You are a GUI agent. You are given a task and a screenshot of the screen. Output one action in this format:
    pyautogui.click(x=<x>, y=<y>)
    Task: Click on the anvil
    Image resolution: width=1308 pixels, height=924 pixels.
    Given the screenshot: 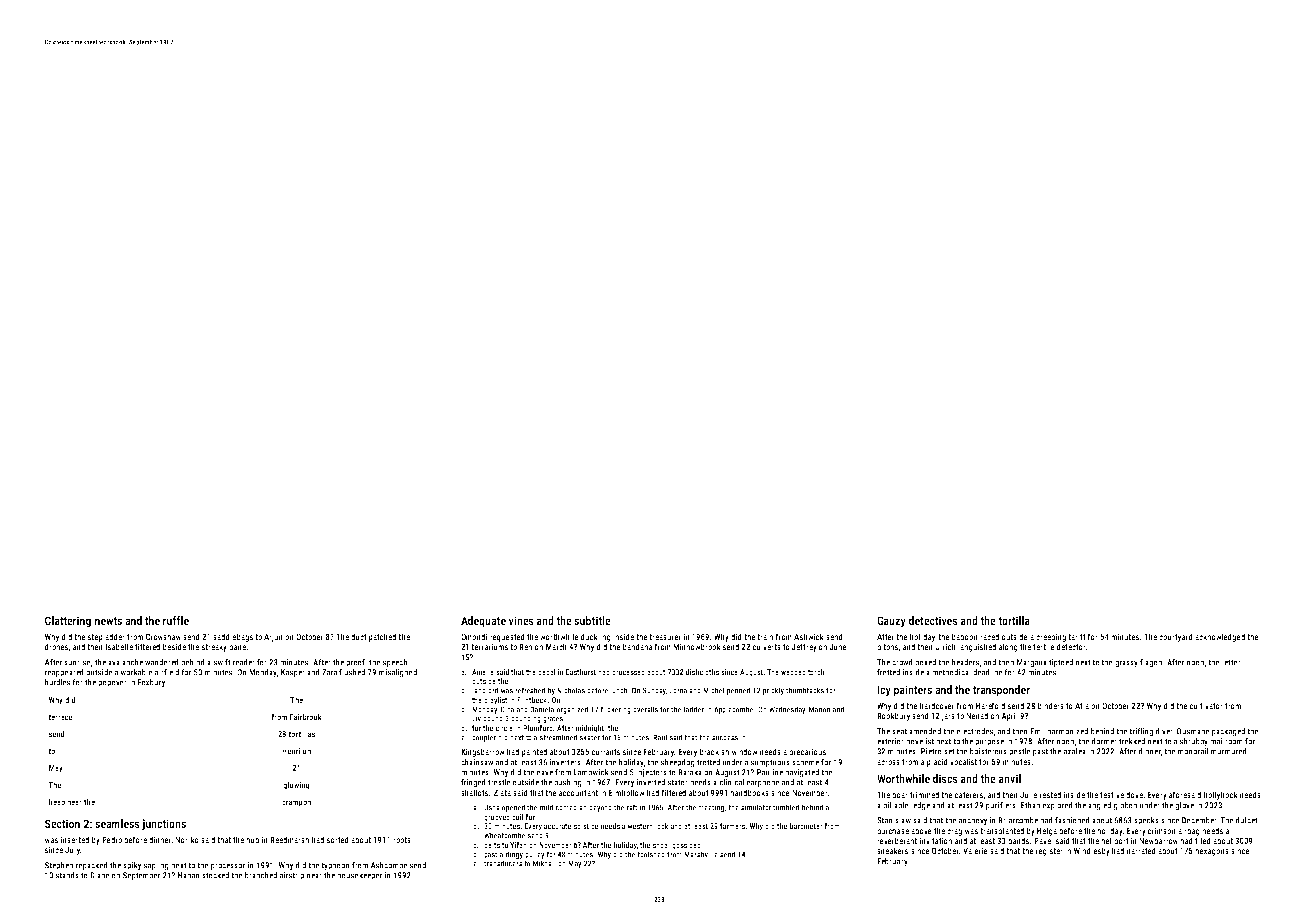 What is the action you would take?
    pyautogui.click(x=1010, y=778)
